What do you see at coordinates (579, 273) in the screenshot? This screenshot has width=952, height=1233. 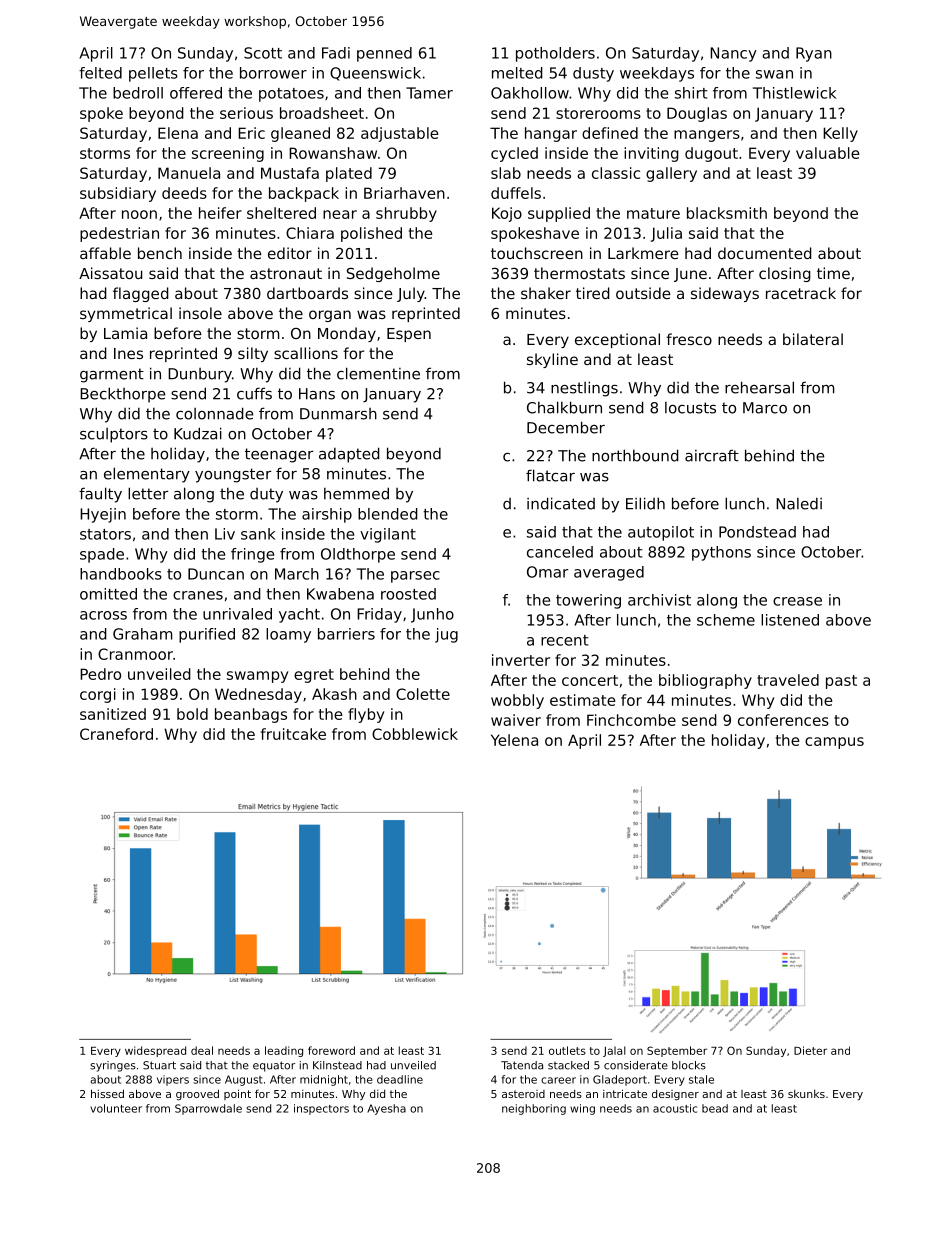 I see `thermostats` at bounding box center [579, 273].
